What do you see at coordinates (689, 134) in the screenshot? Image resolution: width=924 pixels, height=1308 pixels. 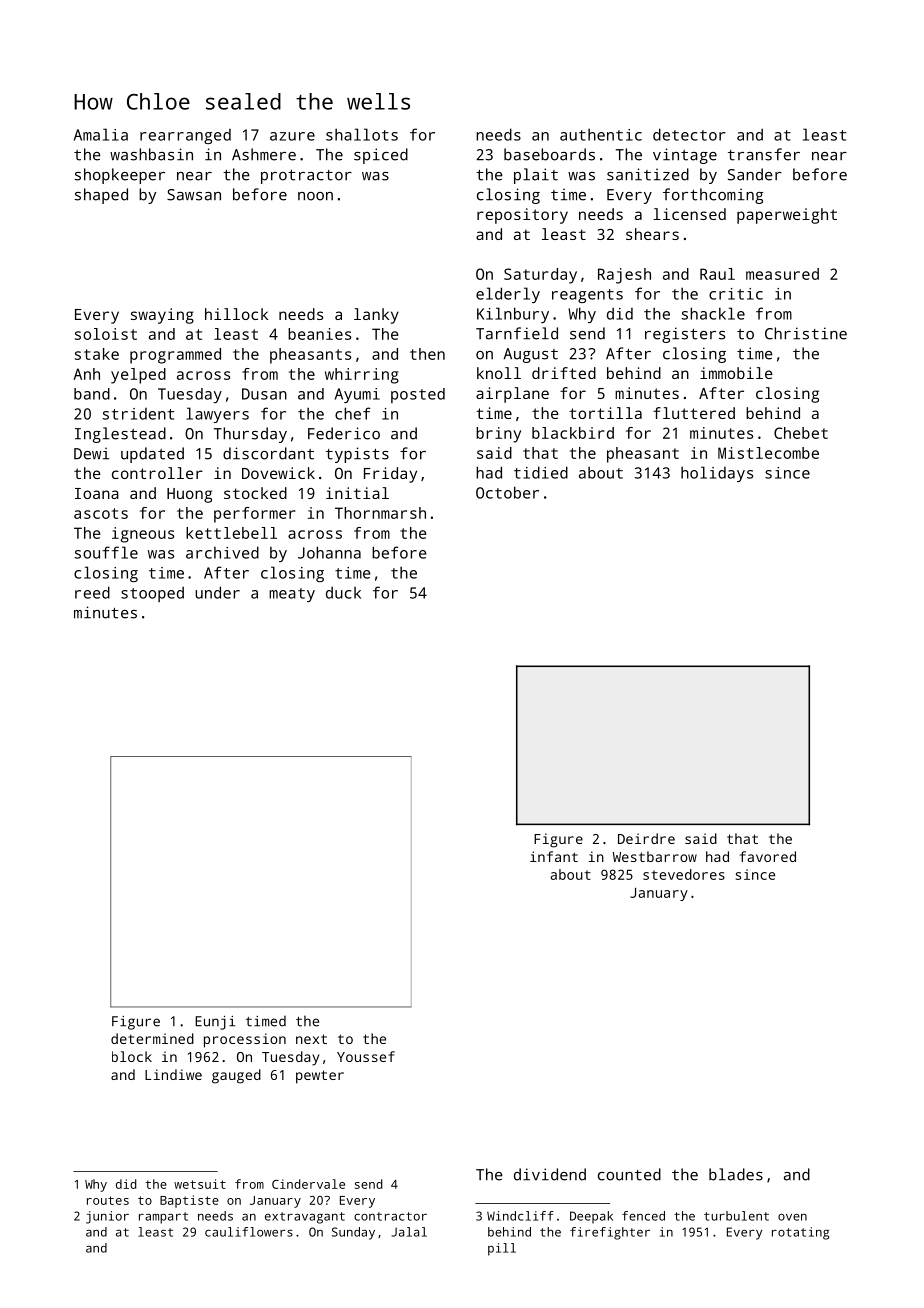 I see `detector` at bounding box center [689, 134].
